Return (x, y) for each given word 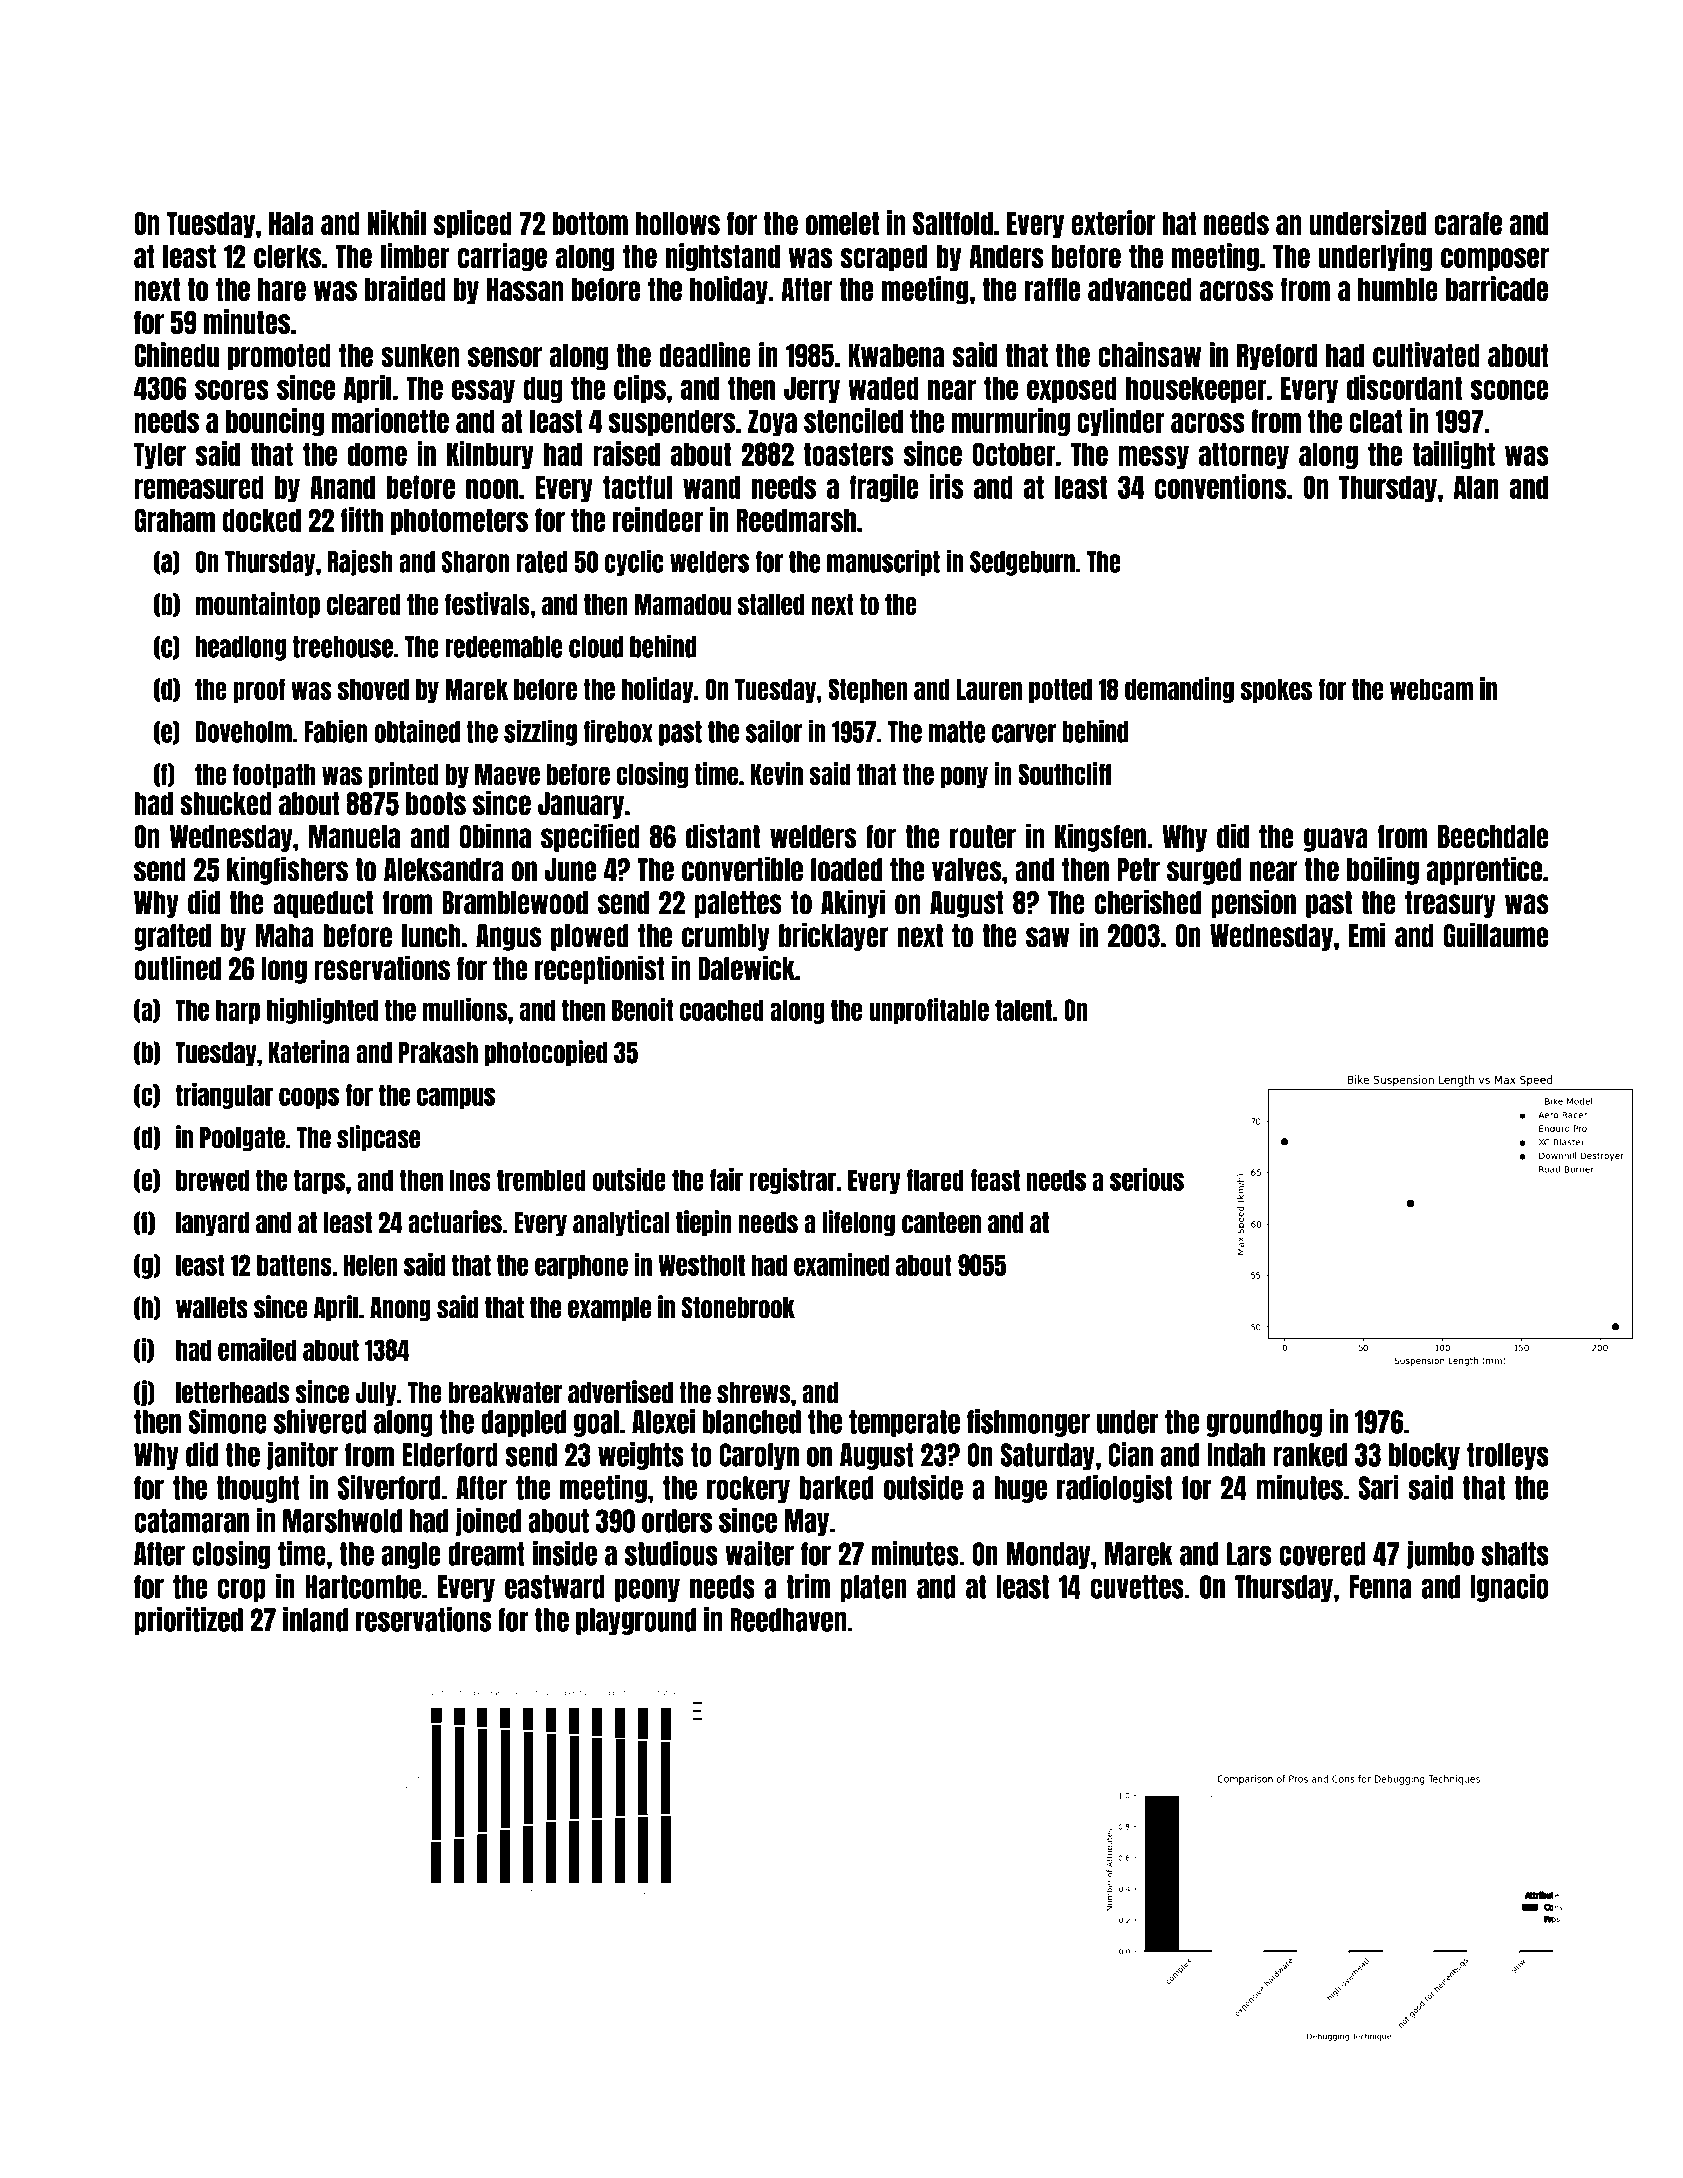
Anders (1006, 256)
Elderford (450, 1455)
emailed (257, 1349)
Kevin (777, 773)
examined (841, 1264)
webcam (1431, 689)
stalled (771, 604)
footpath (274, 775)
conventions (1220, 486)
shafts (1515, 1554)
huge (1021, 1489)
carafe (1468, 223)
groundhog (1264, 1423)
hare (282, 289)
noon (492, 489)
